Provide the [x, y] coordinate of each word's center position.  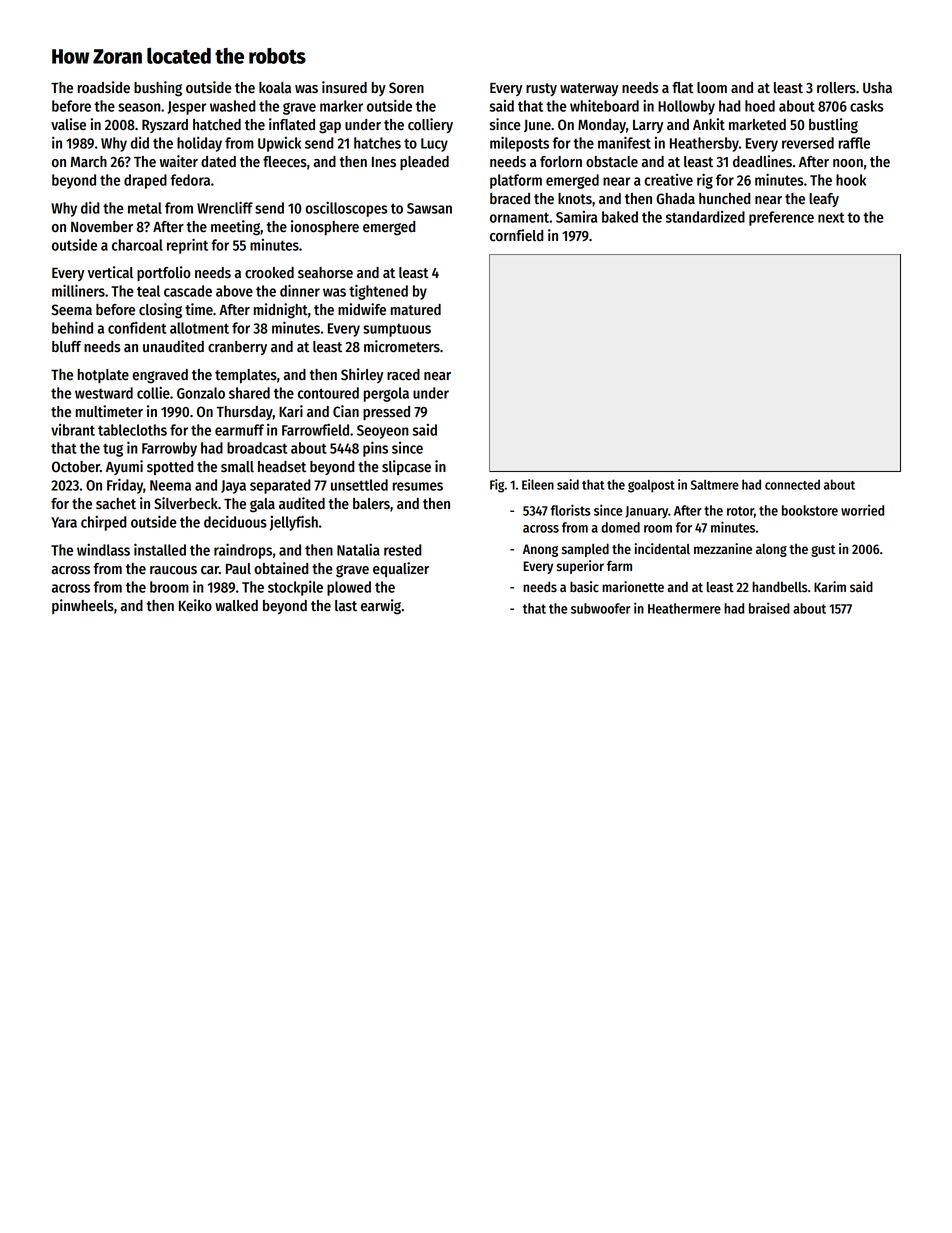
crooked [269, 272]
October [76, 467]
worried [862, 510]
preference [781, 218]
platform [516, 181]
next [831, 217]
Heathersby [704, 144]
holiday [199, 144]
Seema [72, 310]
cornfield [516, 235]
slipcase [406, 467]
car [210, 570]
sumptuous [397, 330]
